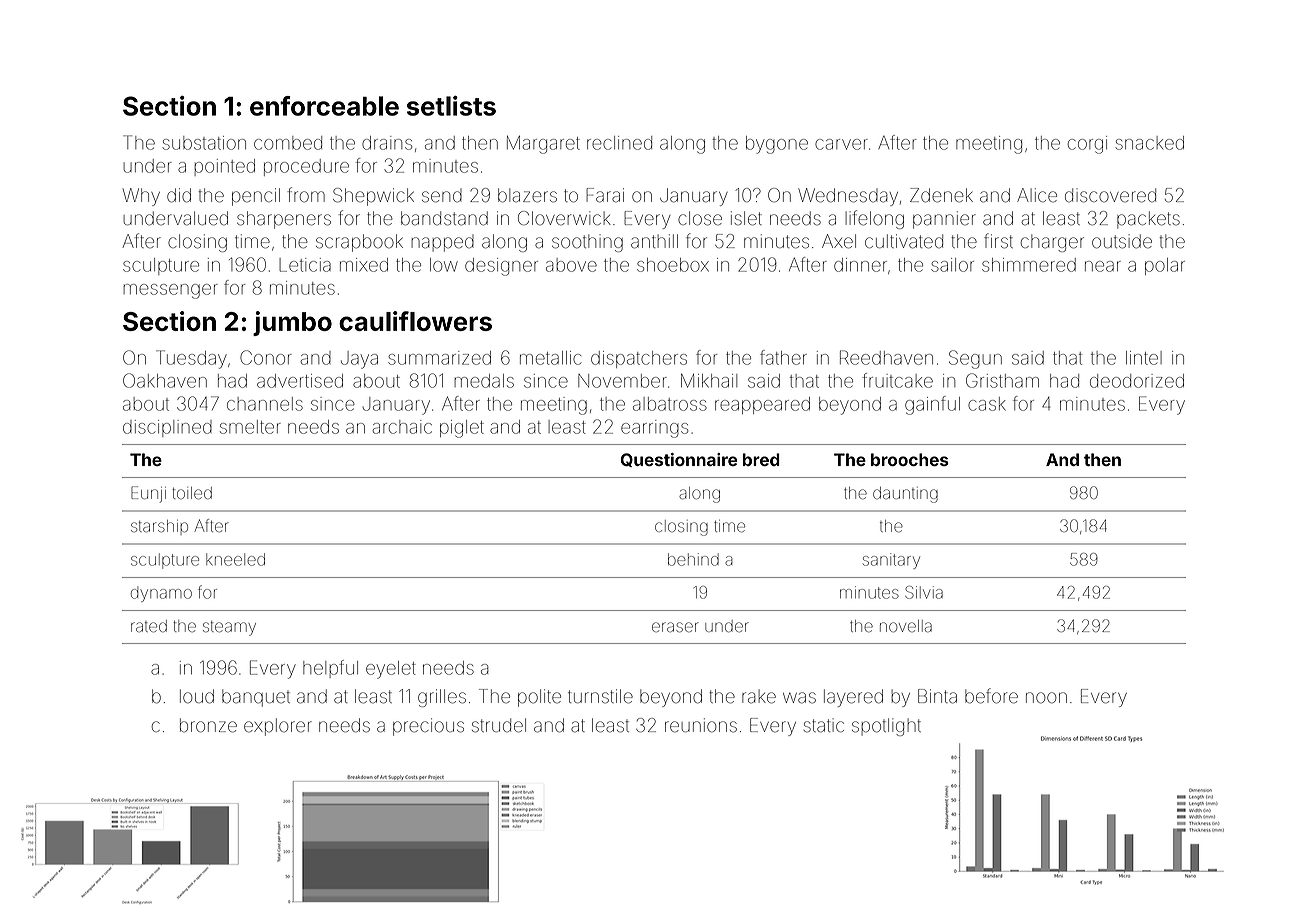 The image size is (1308, 924). What do you see at coordinates (952, 265) in the screenshot?
I see `sailor` at bounding box center [952, 265].
